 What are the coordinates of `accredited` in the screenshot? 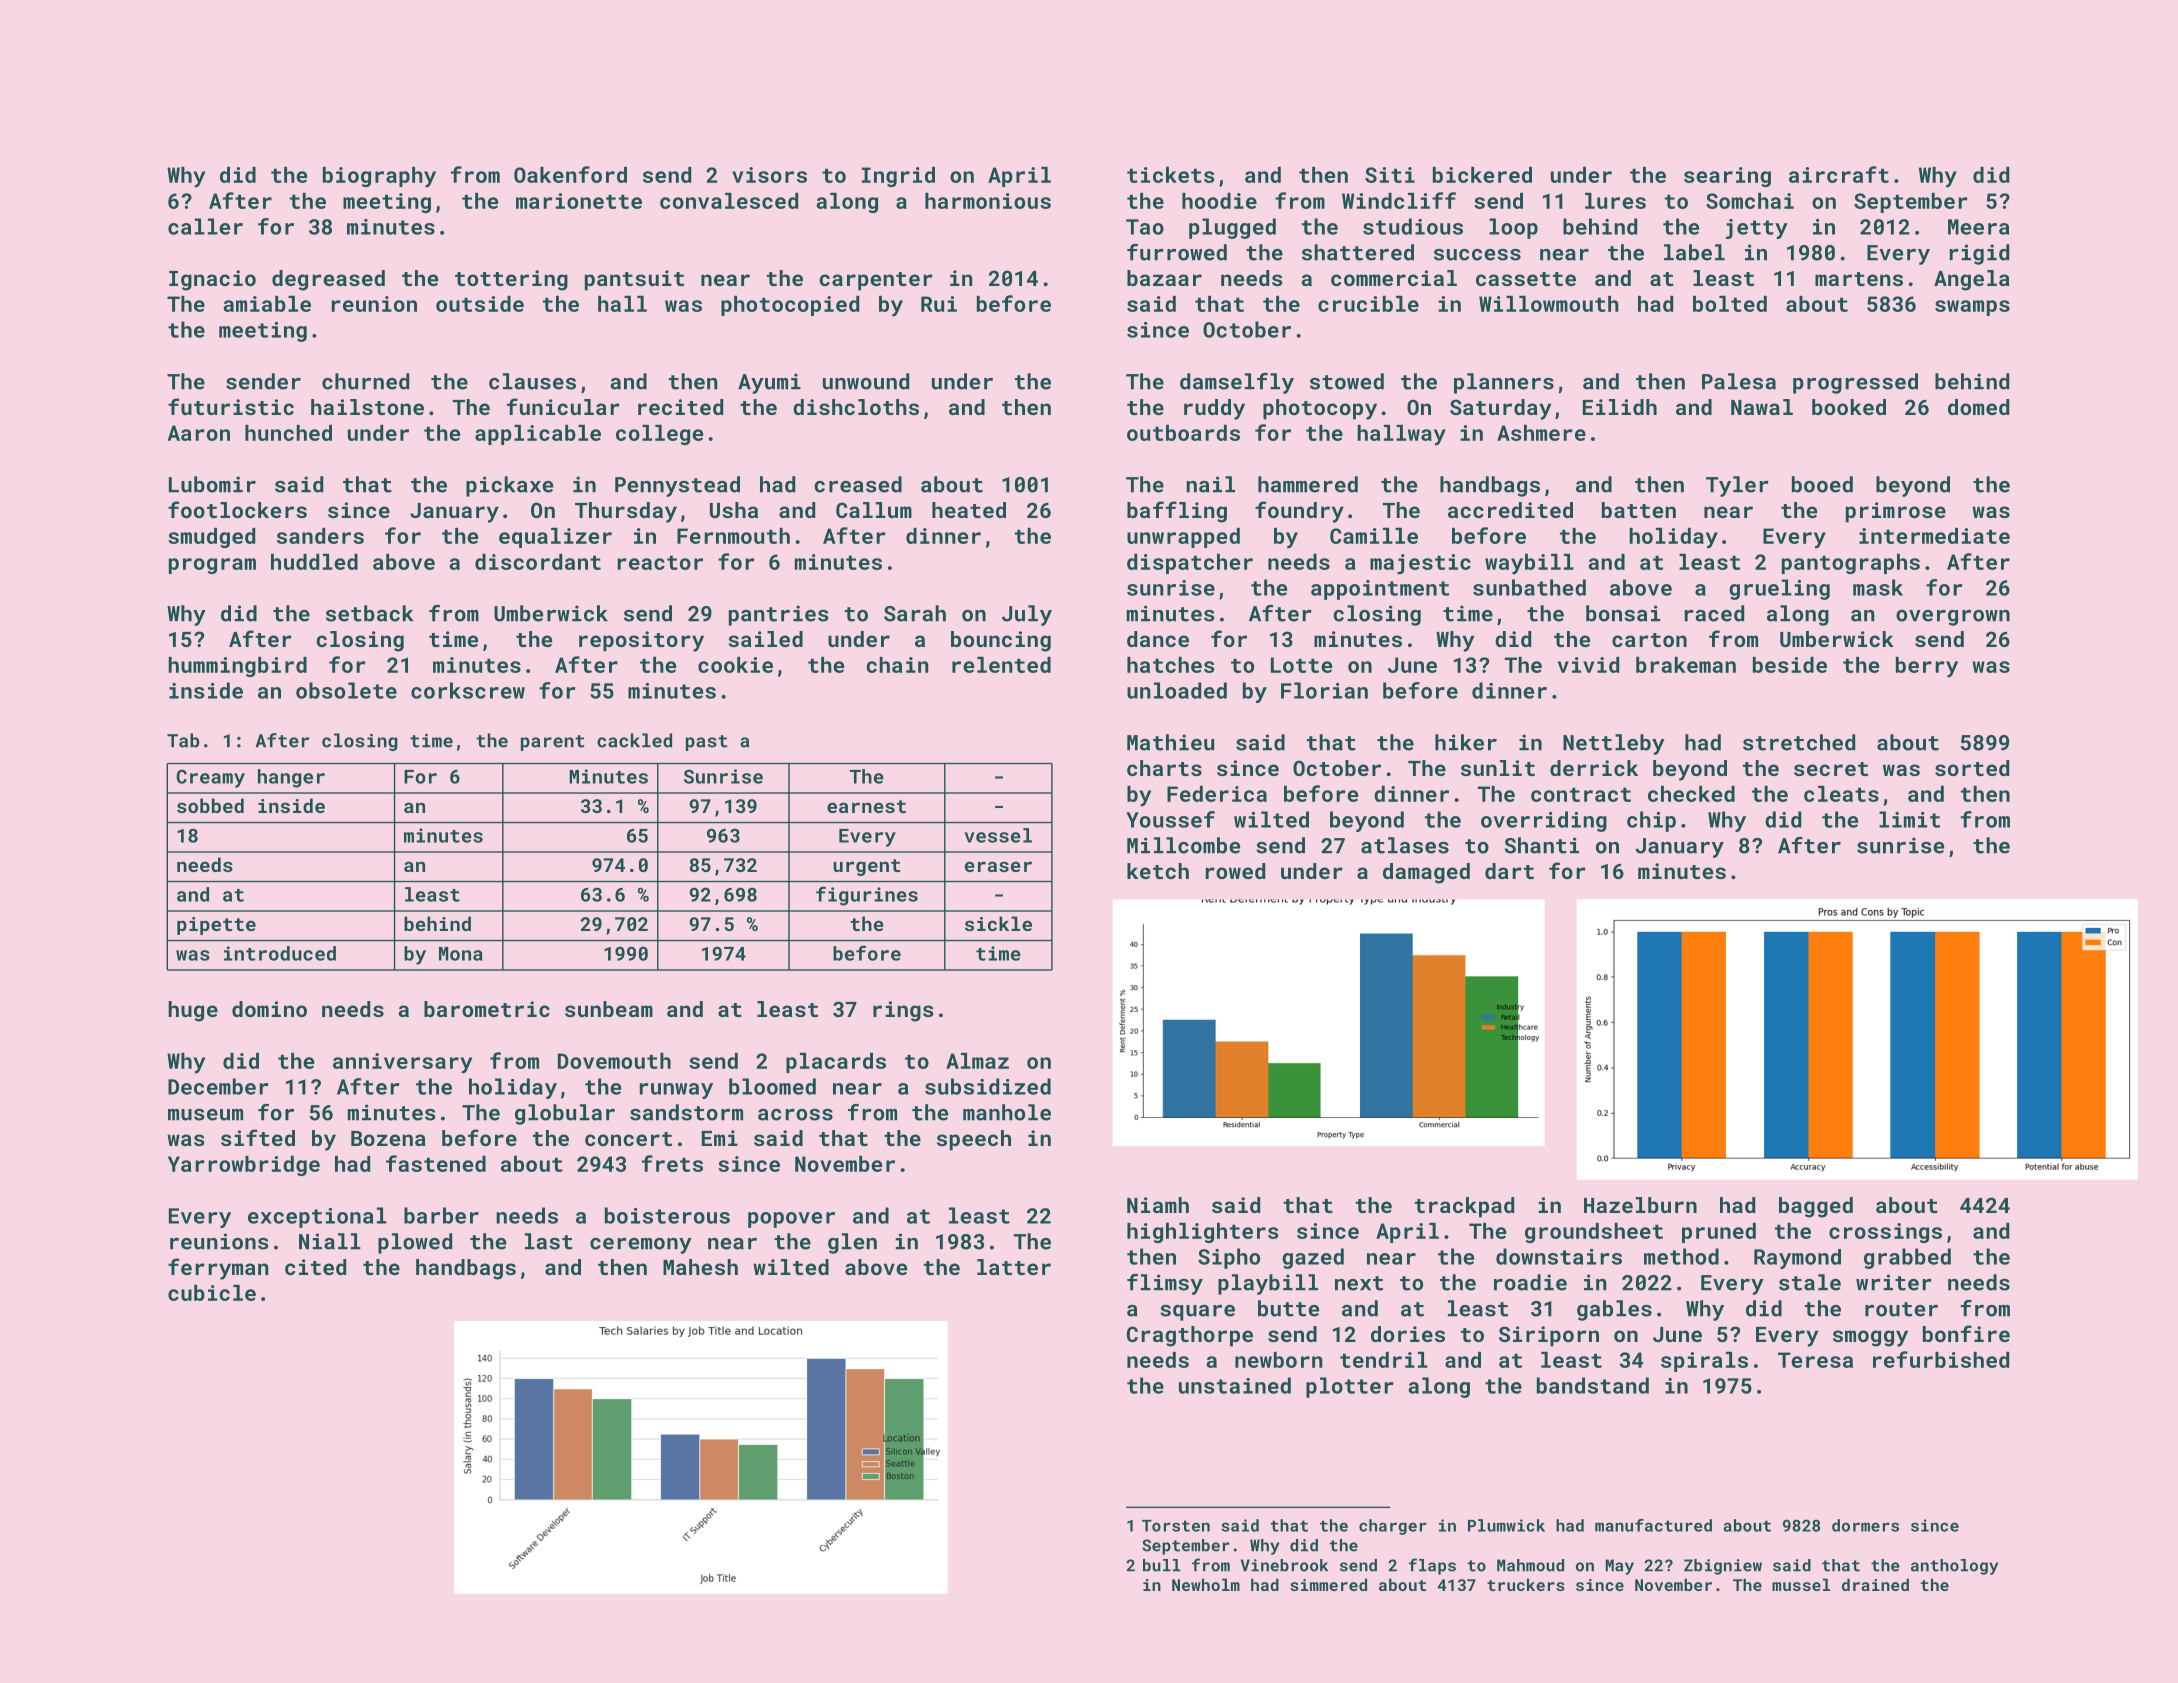 It's located at (1510, 510).
